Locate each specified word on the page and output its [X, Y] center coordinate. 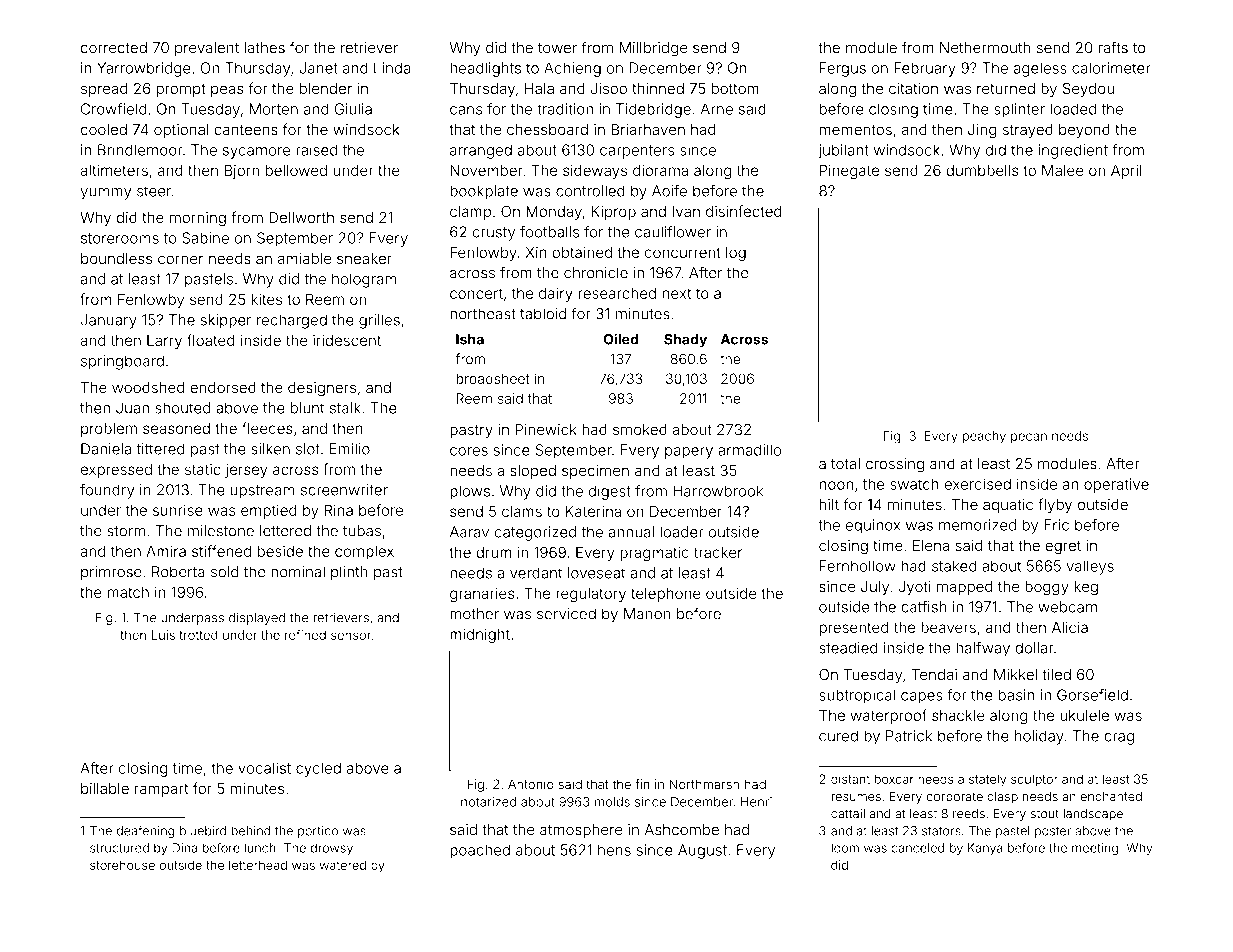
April [1126, 172]
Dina [184, 848]
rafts [1113, 47]
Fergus [843, 69]
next [676, 293]
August [702, 851]
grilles [379, 321]
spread [104, 90]
